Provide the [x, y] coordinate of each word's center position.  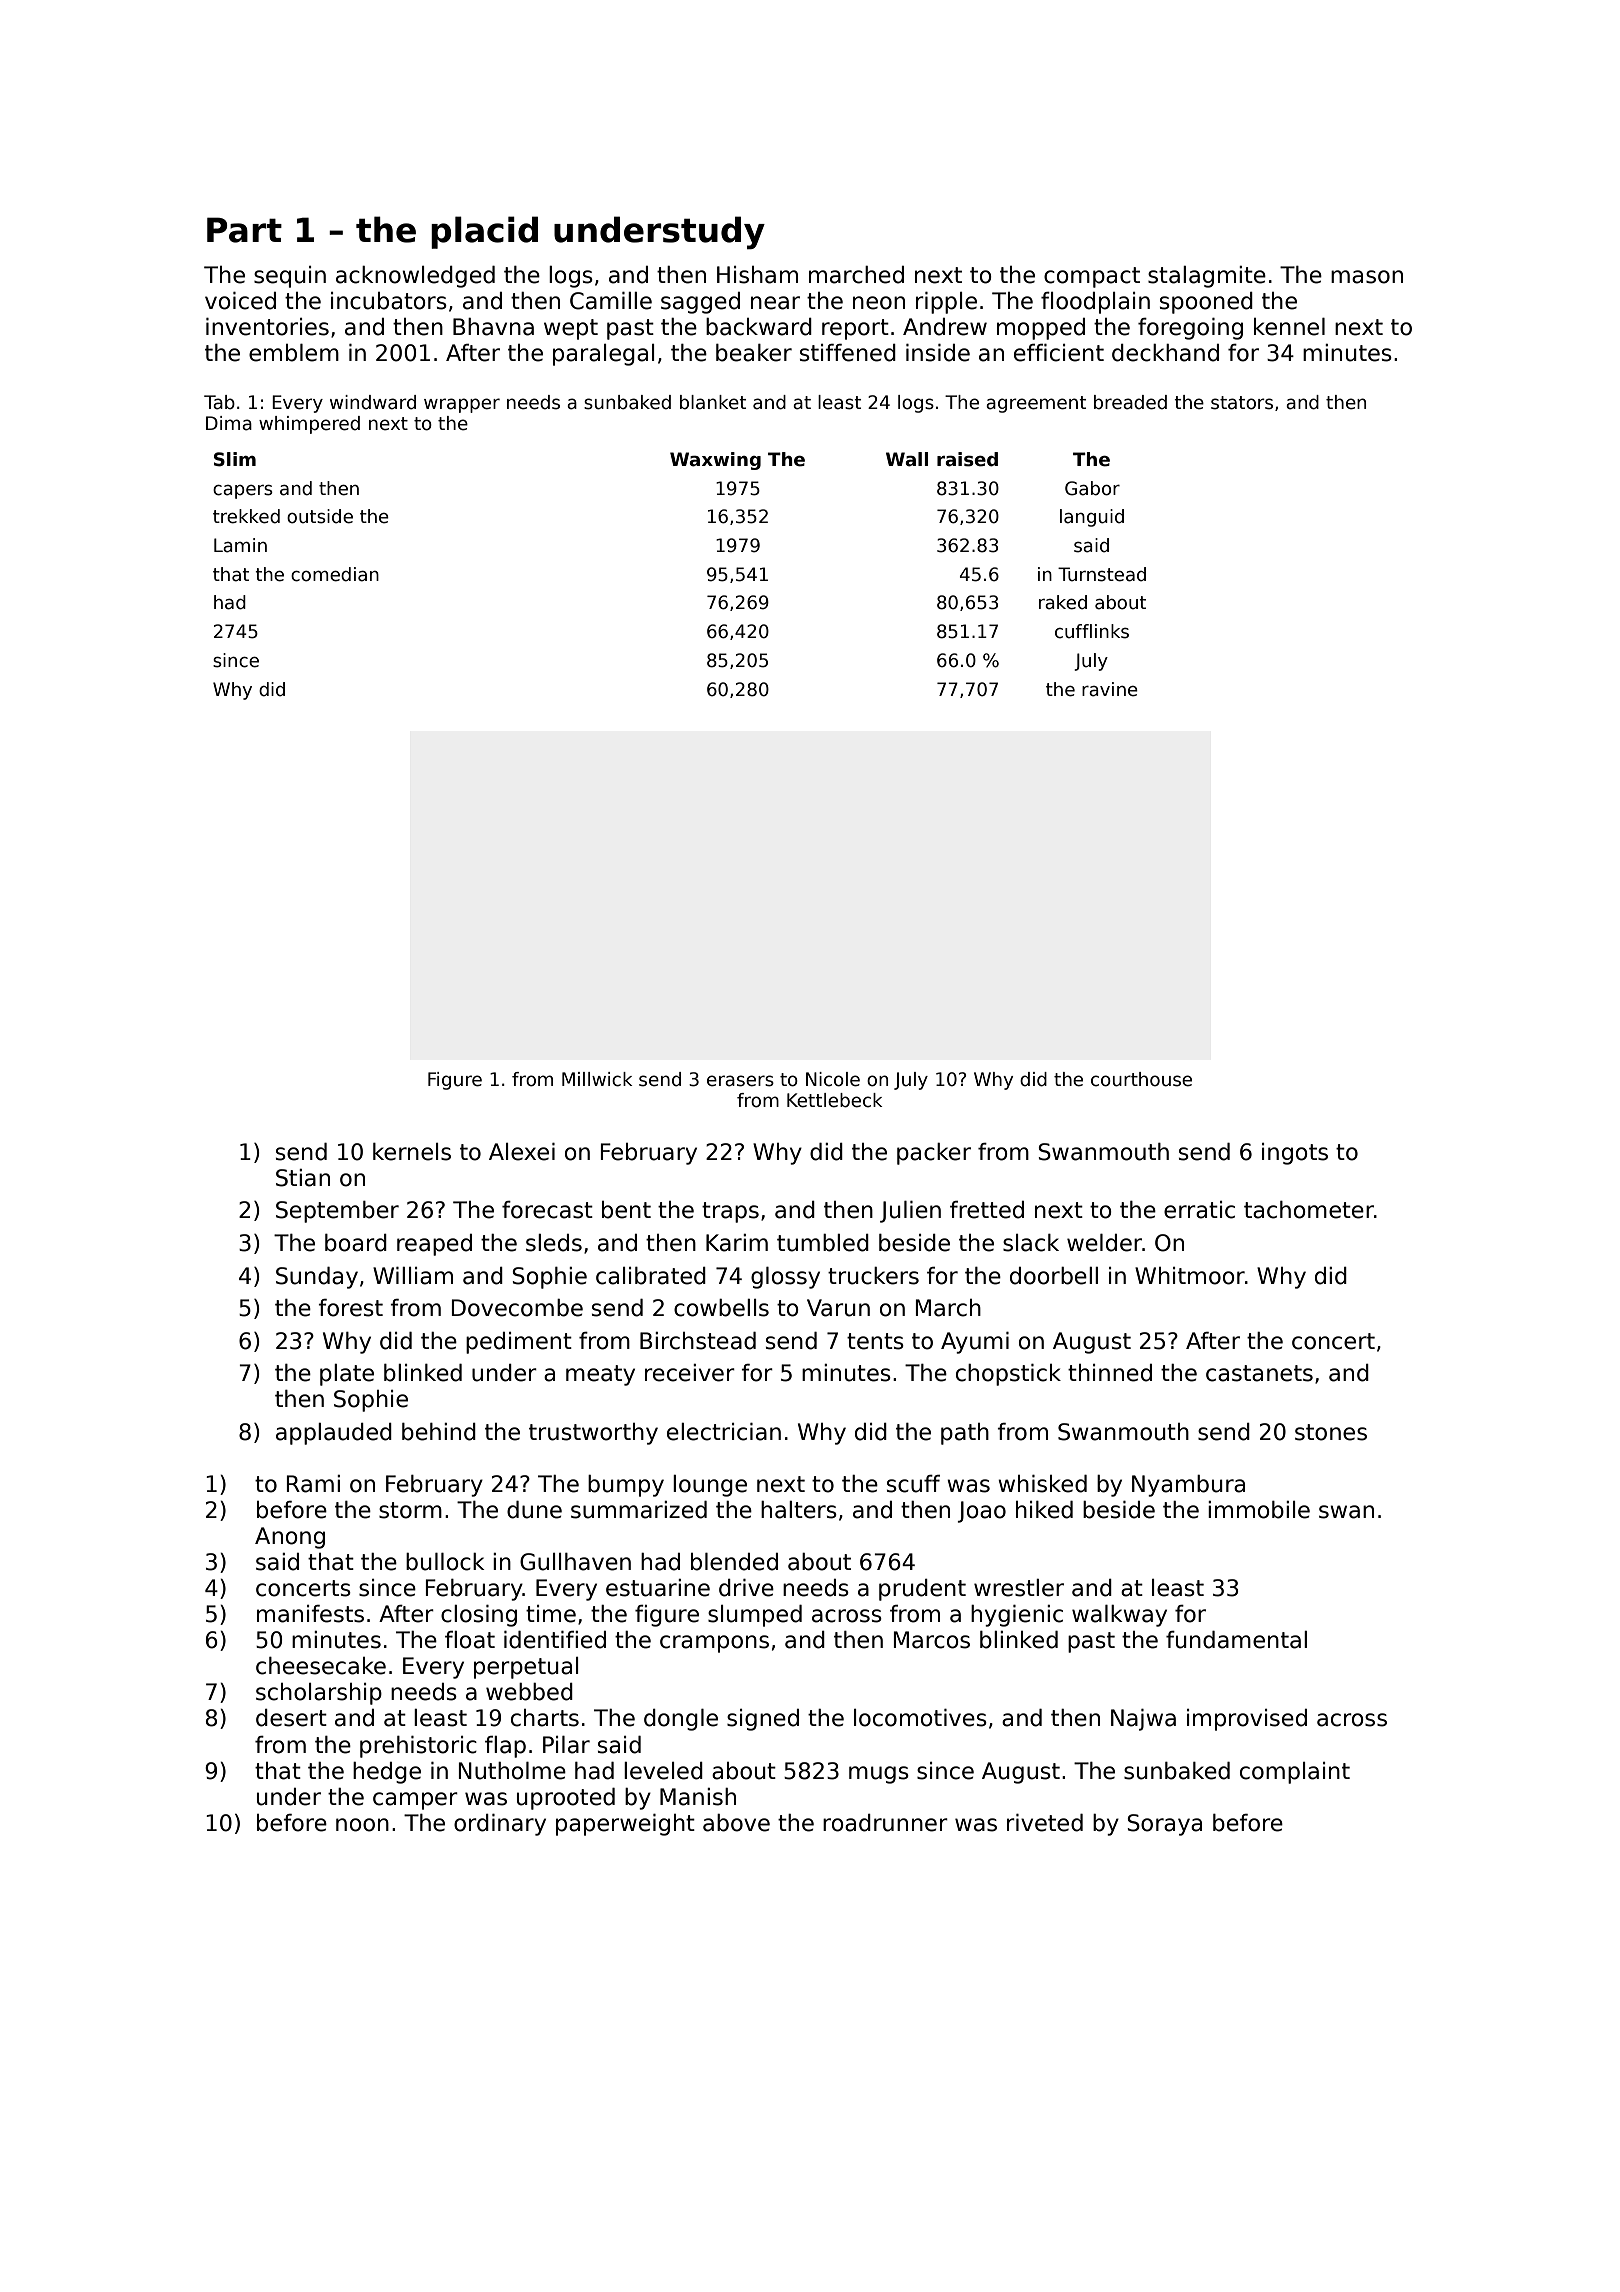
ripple [946, 303]
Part [244, 230]
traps [730, 1212]
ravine [1110, 689]
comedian [335, 574]
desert [291, 1718]
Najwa [1143, 1720]
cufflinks [1092, 631]
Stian [303, 1178]
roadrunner [885, 1823]
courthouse [1141, 1079]
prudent [922, 1590]
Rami [313, 1484]
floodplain [1095, 303]
